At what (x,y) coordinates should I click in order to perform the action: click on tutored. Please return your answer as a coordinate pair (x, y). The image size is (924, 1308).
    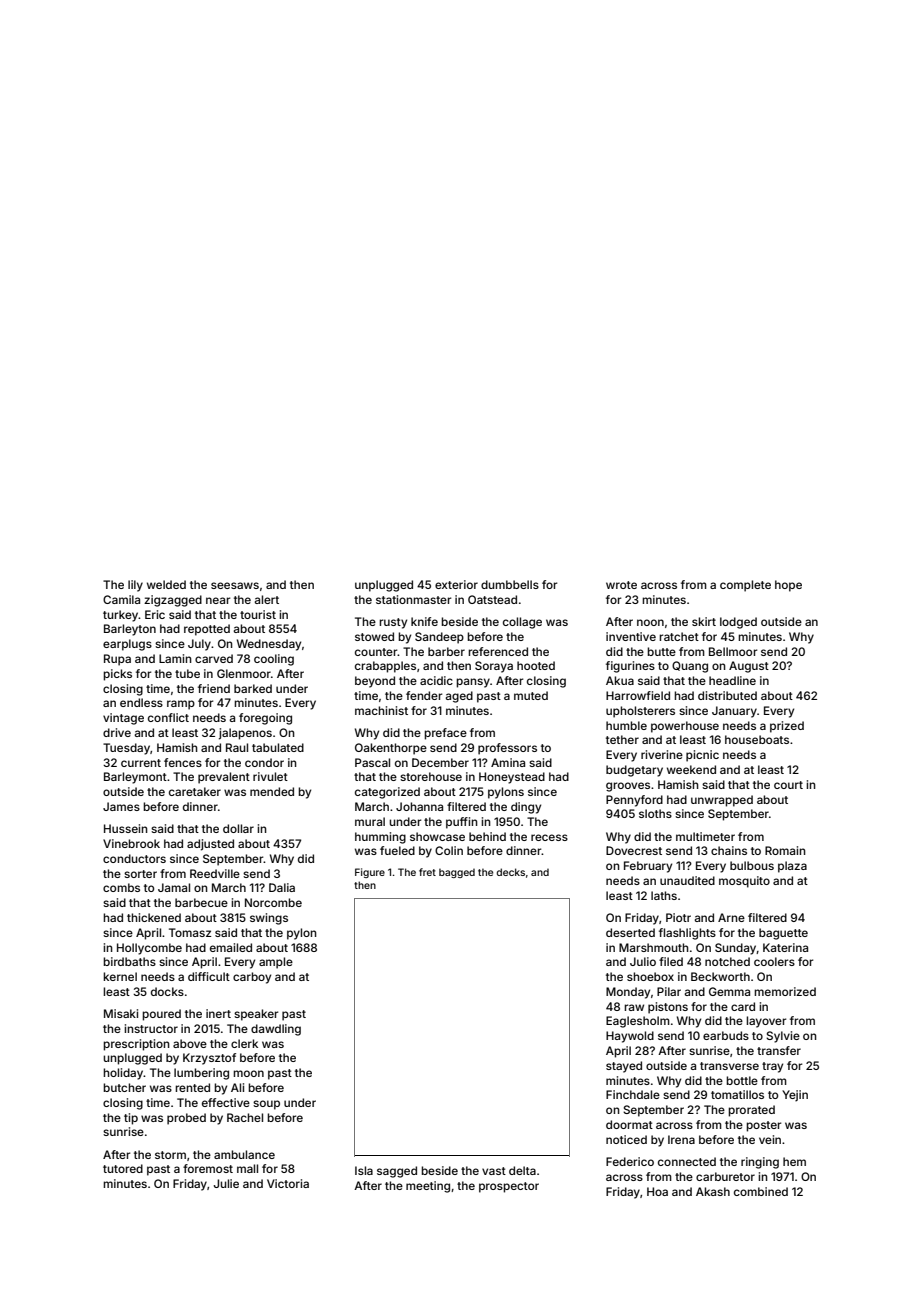
    Looking at the image, I should click on (123, 1168).
